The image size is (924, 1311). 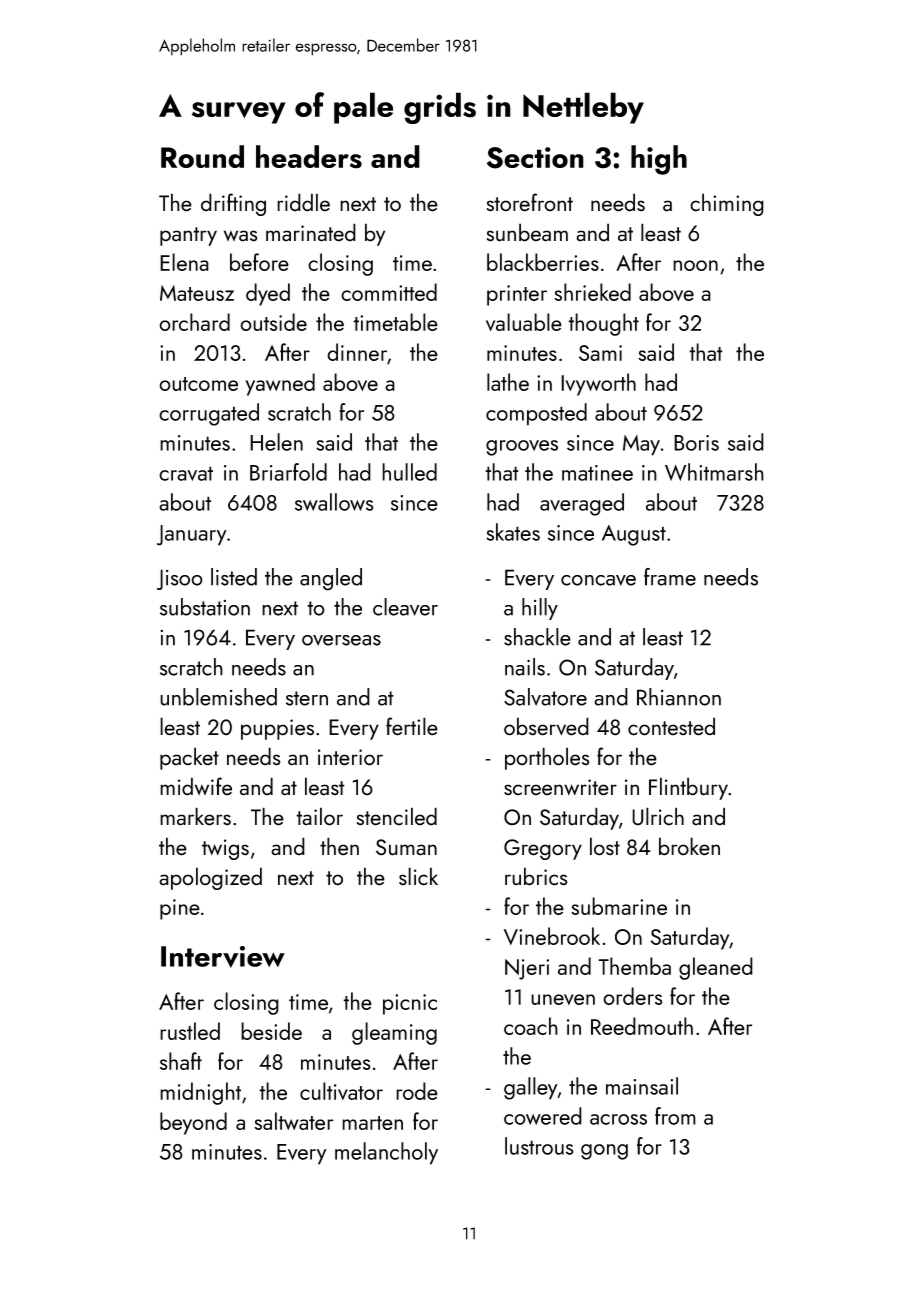 I want to click on Section, so click(x=535, y=158).
